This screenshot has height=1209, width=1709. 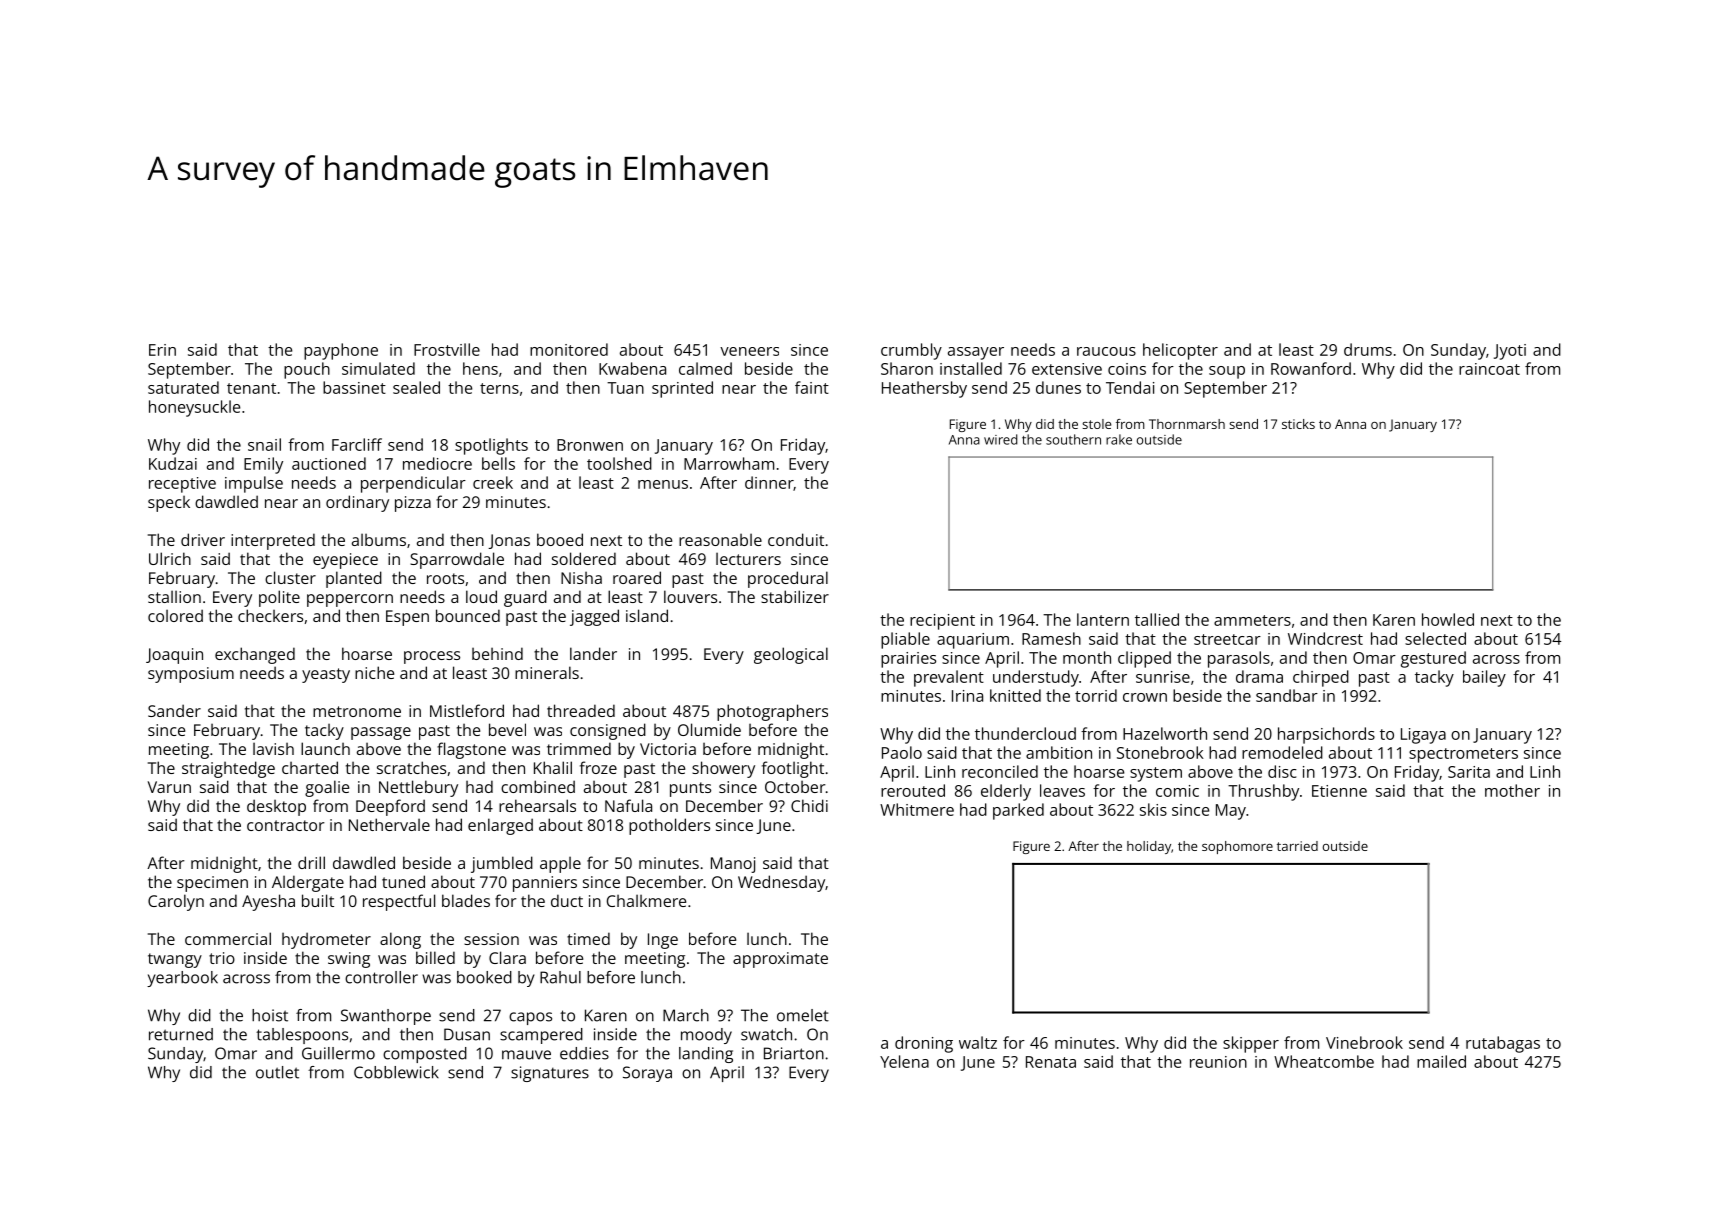 I want to click on parked, so click(x=1018, y=811).
